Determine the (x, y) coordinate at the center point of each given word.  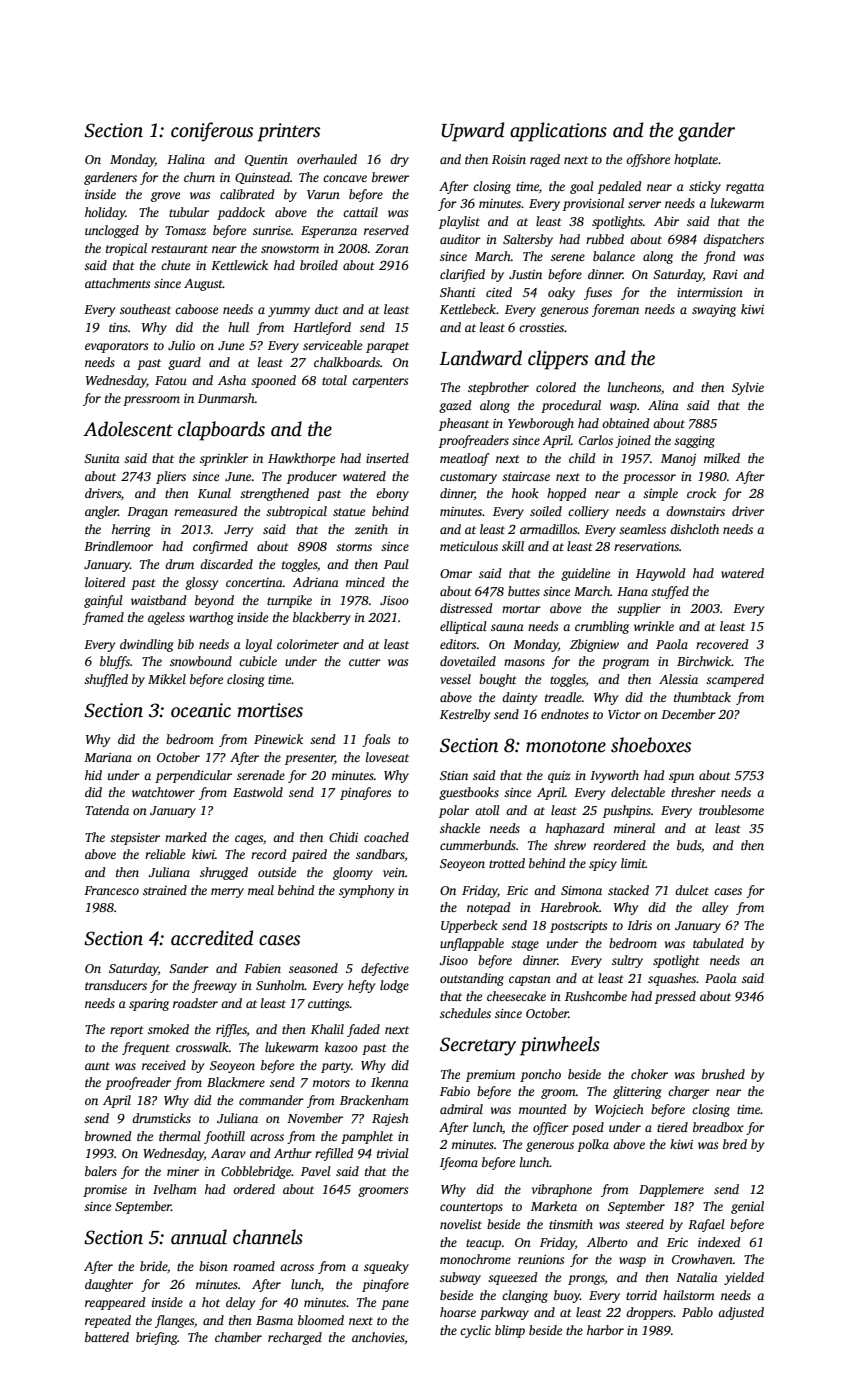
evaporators (116, 347)
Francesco (111, 890)
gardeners (110, 178)
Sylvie (748, 388)
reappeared (115, 1303)
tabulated (718, 943)
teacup (483, 1244)
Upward (472, 132)
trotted (507, 863)
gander (706, 132)
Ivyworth (614, 776)
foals (376, 740)
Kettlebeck (468, 309)
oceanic (201, 710)
